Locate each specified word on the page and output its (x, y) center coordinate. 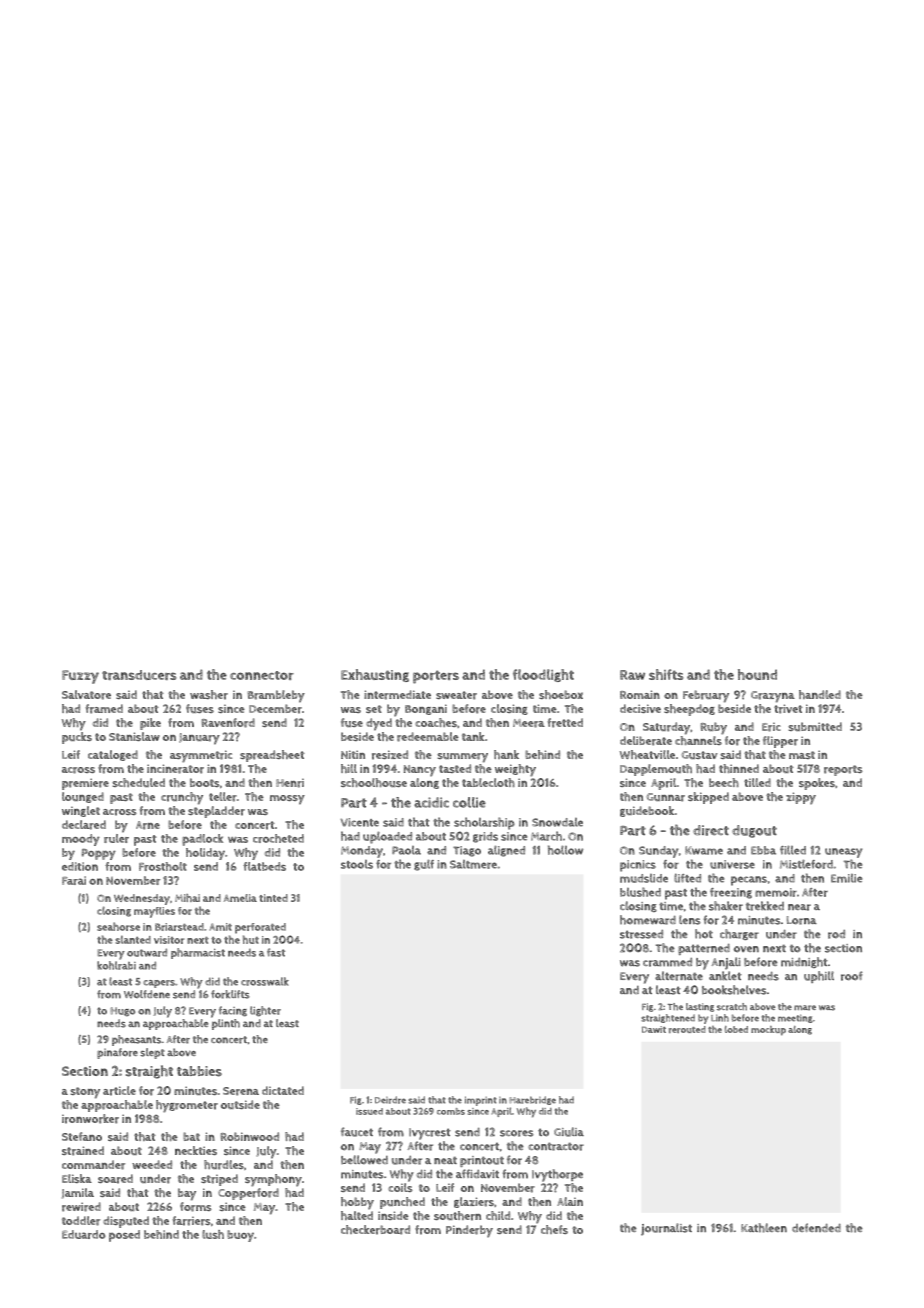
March (546, 836)
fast (276, 952)
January (199, 739)
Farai (74, 880)
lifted (687, 878)
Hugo (122, 1012)
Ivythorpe (557, 1175)
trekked (765, 906)
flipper (780, 742)
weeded (152, 1164)
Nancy (420, 771)
